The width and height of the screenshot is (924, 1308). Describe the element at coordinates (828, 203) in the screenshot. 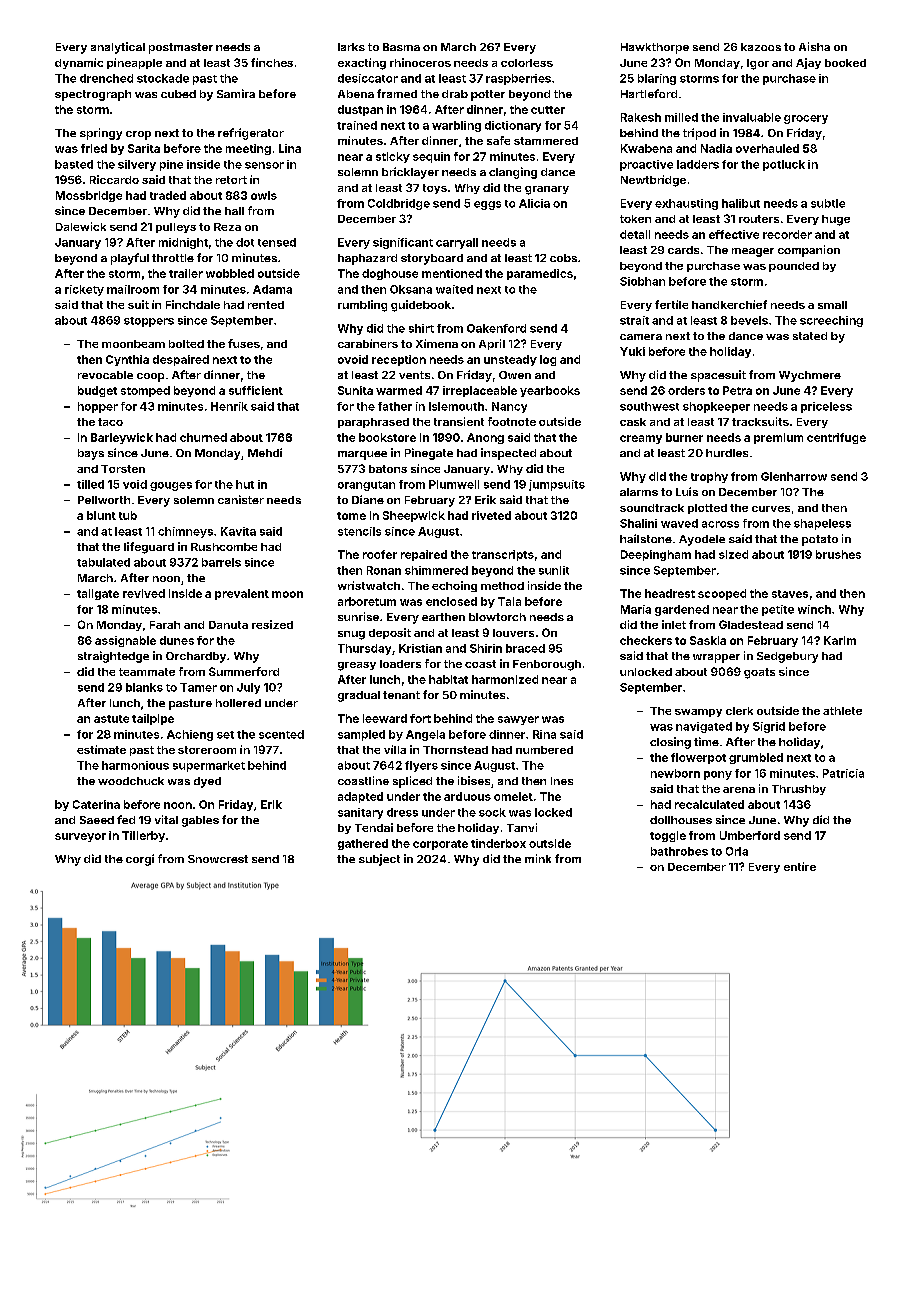

I see `subtle` at that location.
